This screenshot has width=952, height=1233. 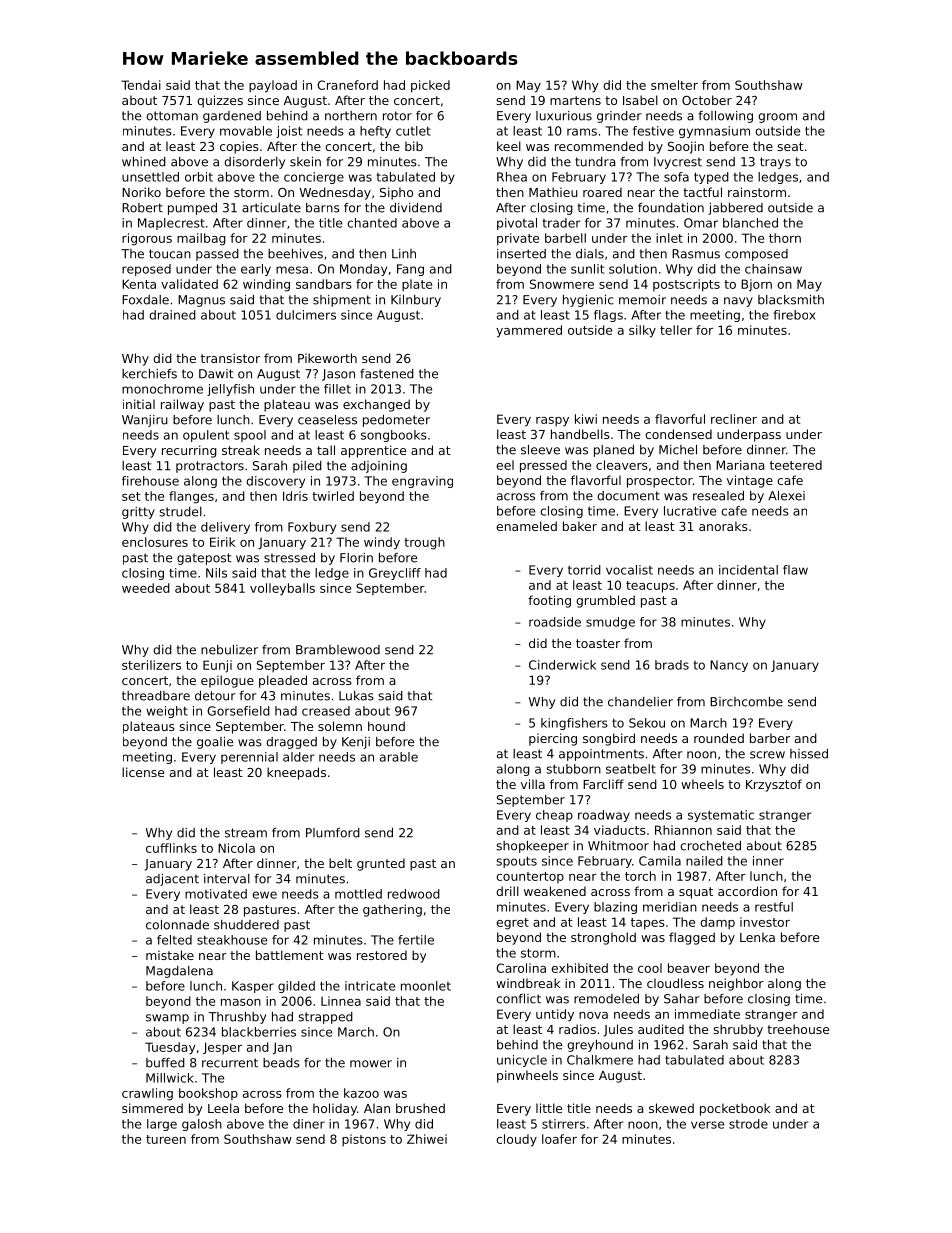 I want to click on Craneford, so click(x=347, y=85).
